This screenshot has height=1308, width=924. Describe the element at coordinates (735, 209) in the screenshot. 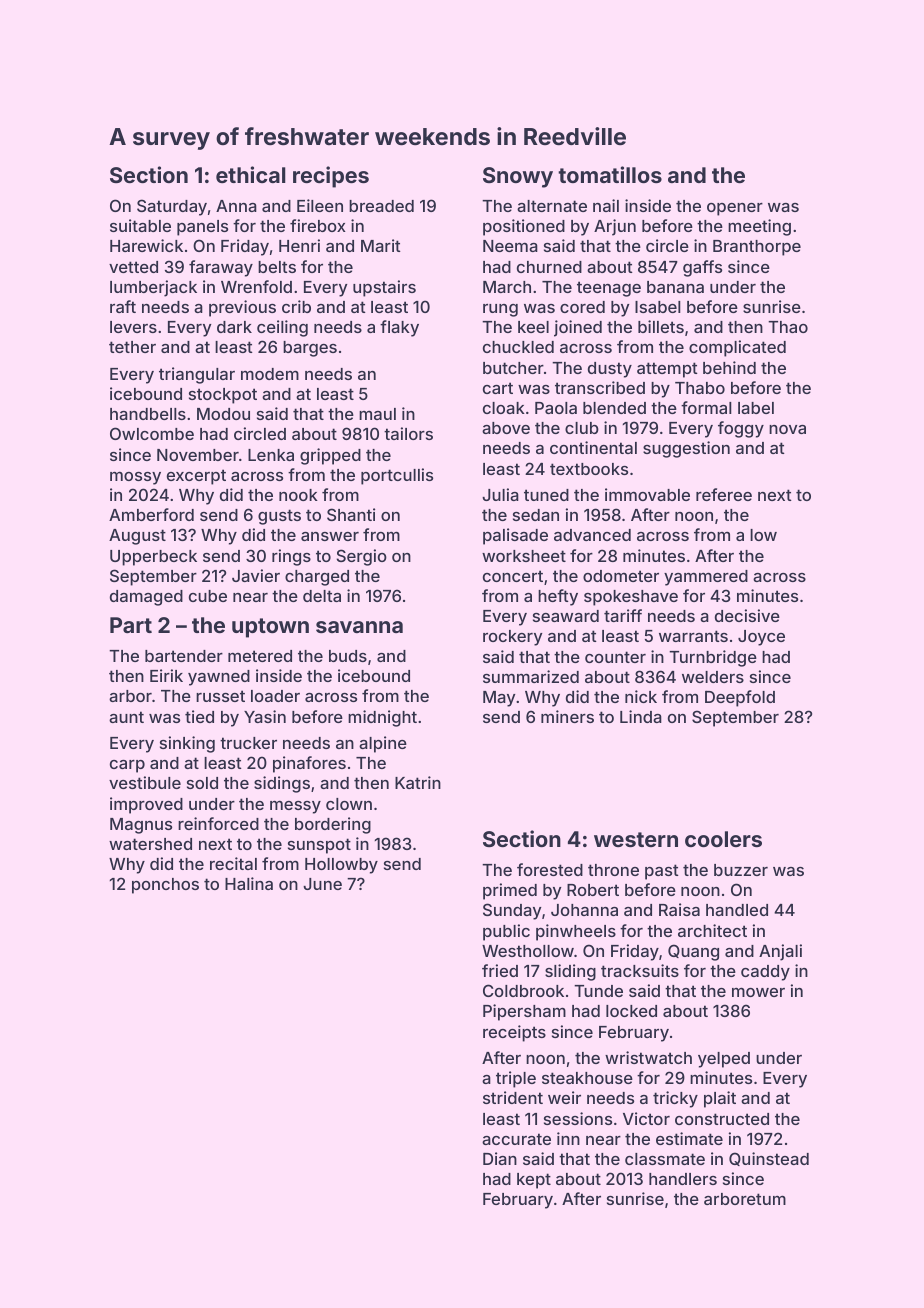

I see `opener` at that location.
